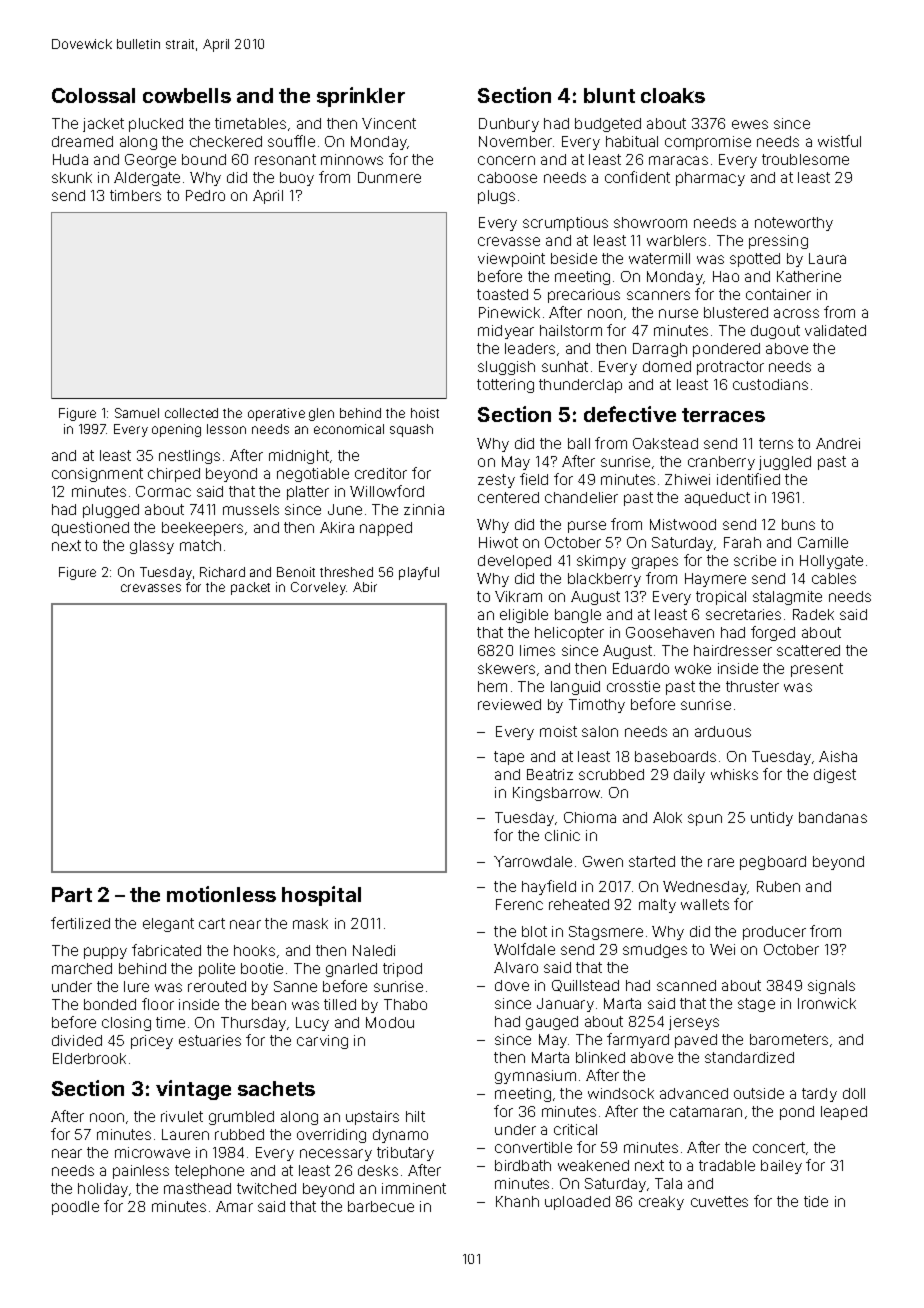 The height and width of the screenshot is (1308, 924). Describe the element at coordinates (752, 686) in the screenshot. I see `thruster` at that location.
